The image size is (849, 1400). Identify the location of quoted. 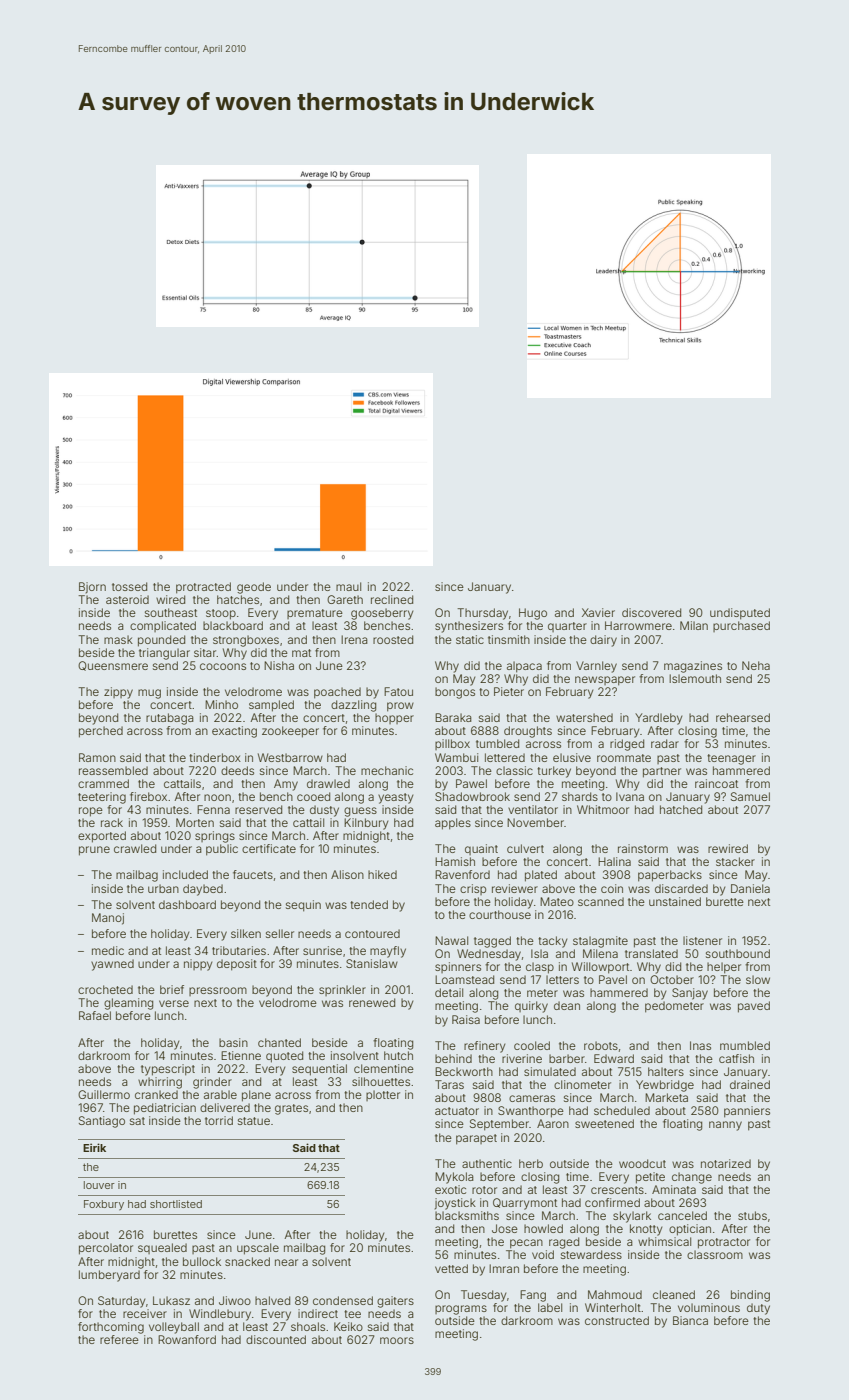
(284, 1057).
